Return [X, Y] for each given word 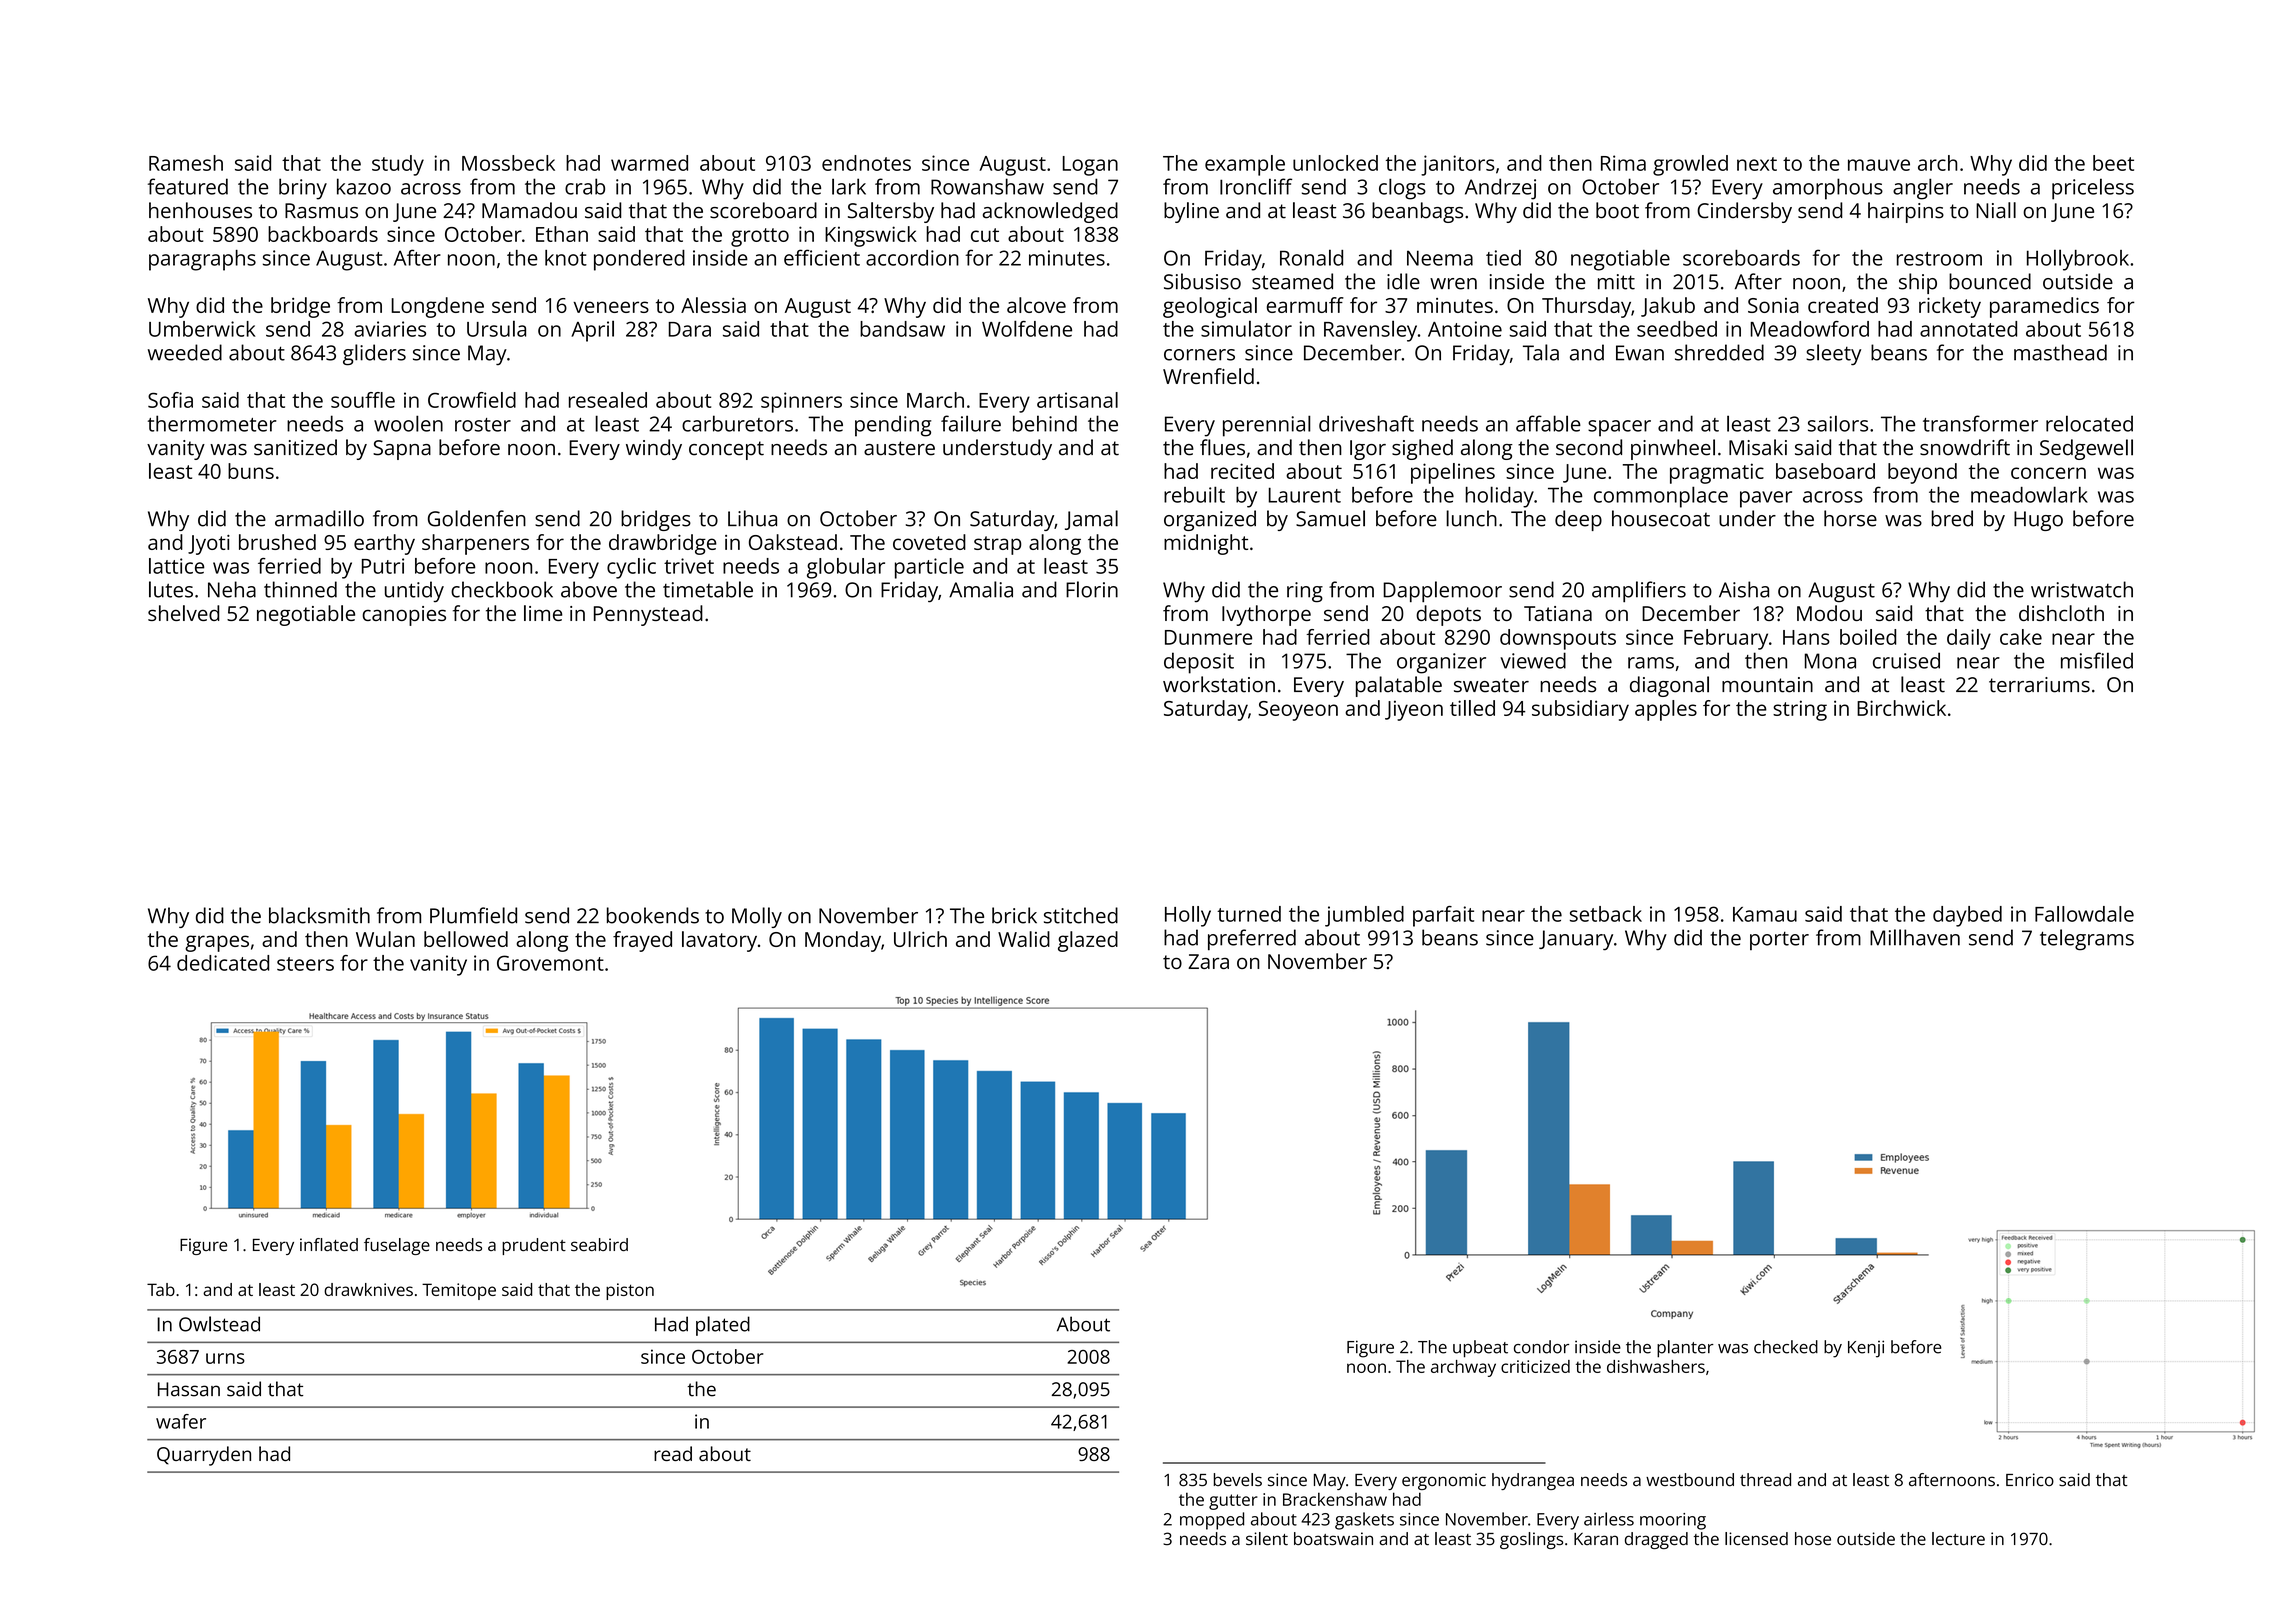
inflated [329, 1244]
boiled [1868, 637]
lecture [1958, 1539]
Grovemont [550, 963]
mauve [1879, 165]
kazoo [364, 186]
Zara [1208, 961]
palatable [1399, 686]
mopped [1212, 1521]
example [1245, 165]
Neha [232, 589]
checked [1786, 1347]
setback [1606, 914]
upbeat [1480, 1349]
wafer [181, 1421]
